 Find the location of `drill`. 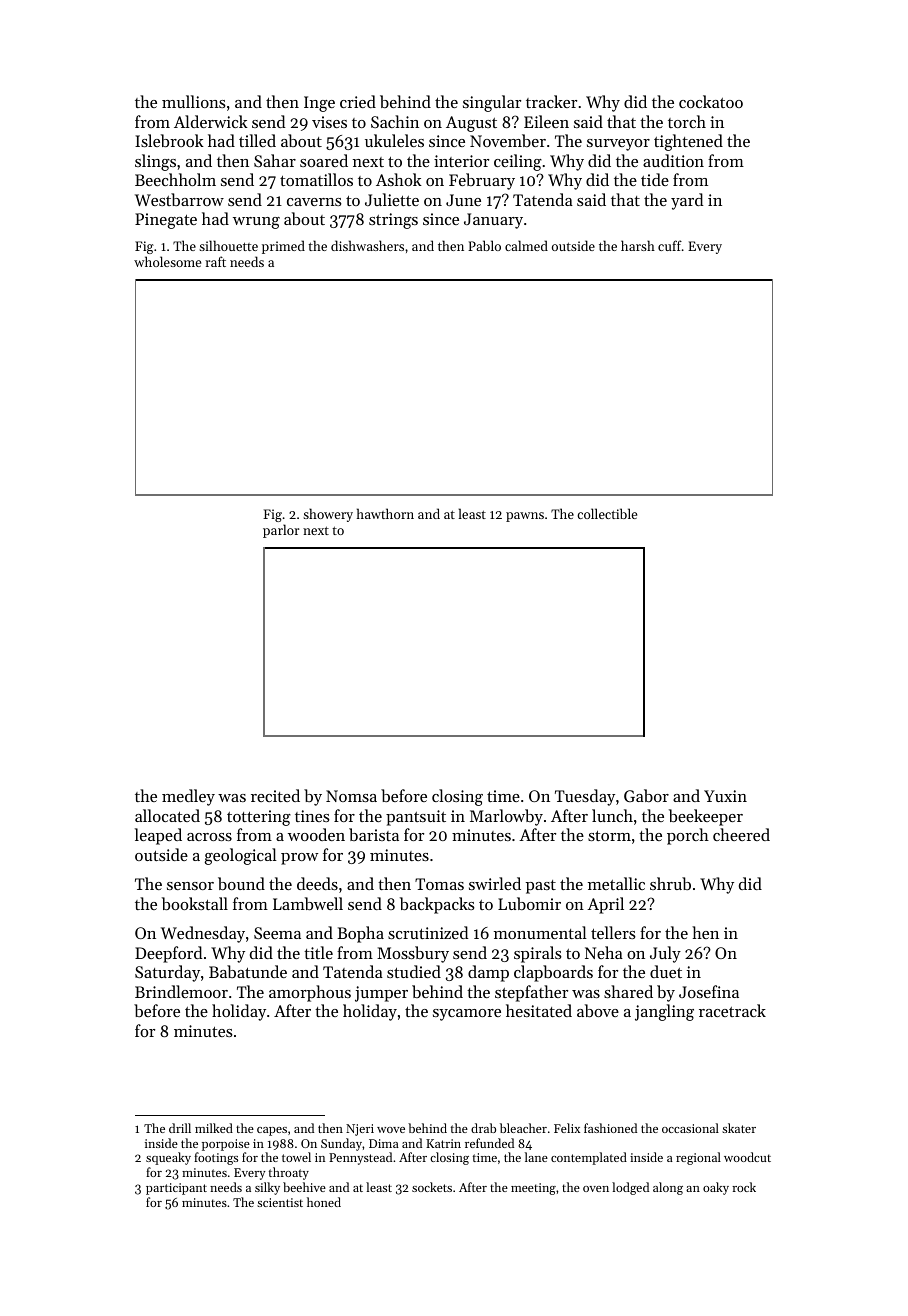

drill is located at coordinates (180, 1128).
